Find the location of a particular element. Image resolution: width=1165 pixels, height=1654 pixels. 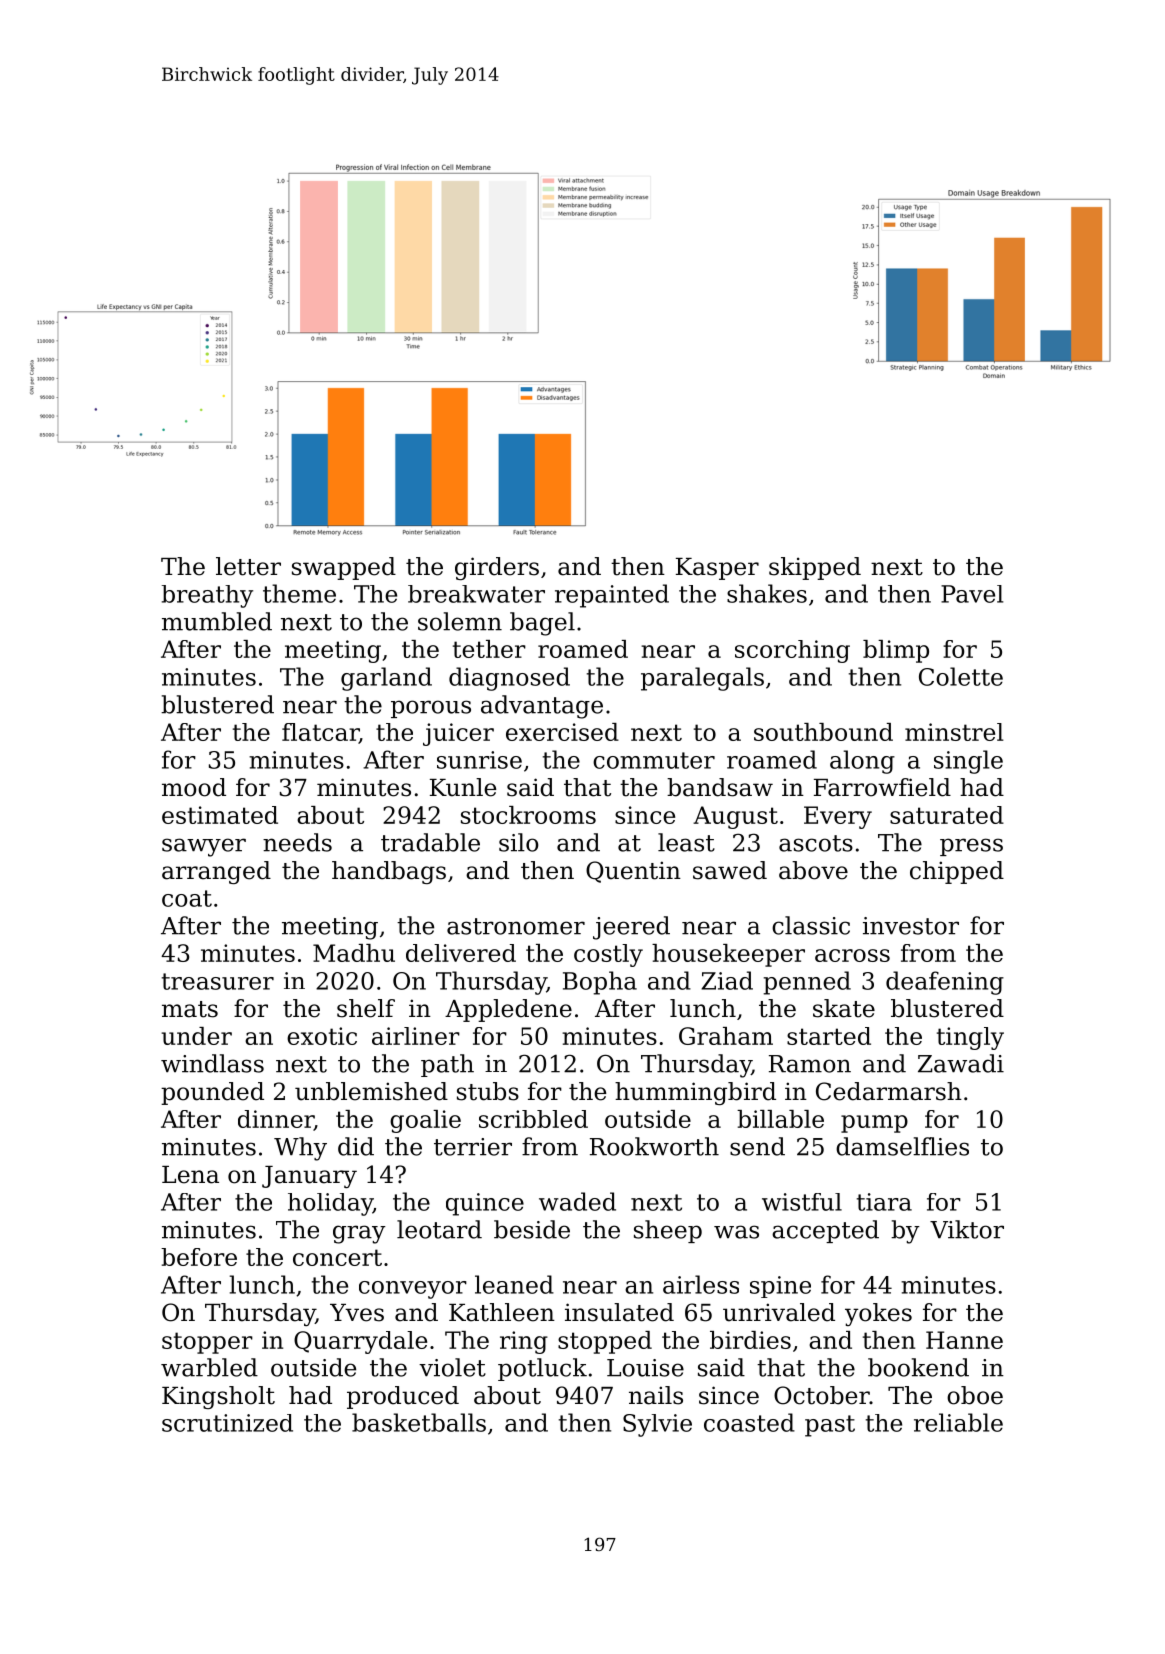

hummingbird is located at coordinates (695, 1093).
